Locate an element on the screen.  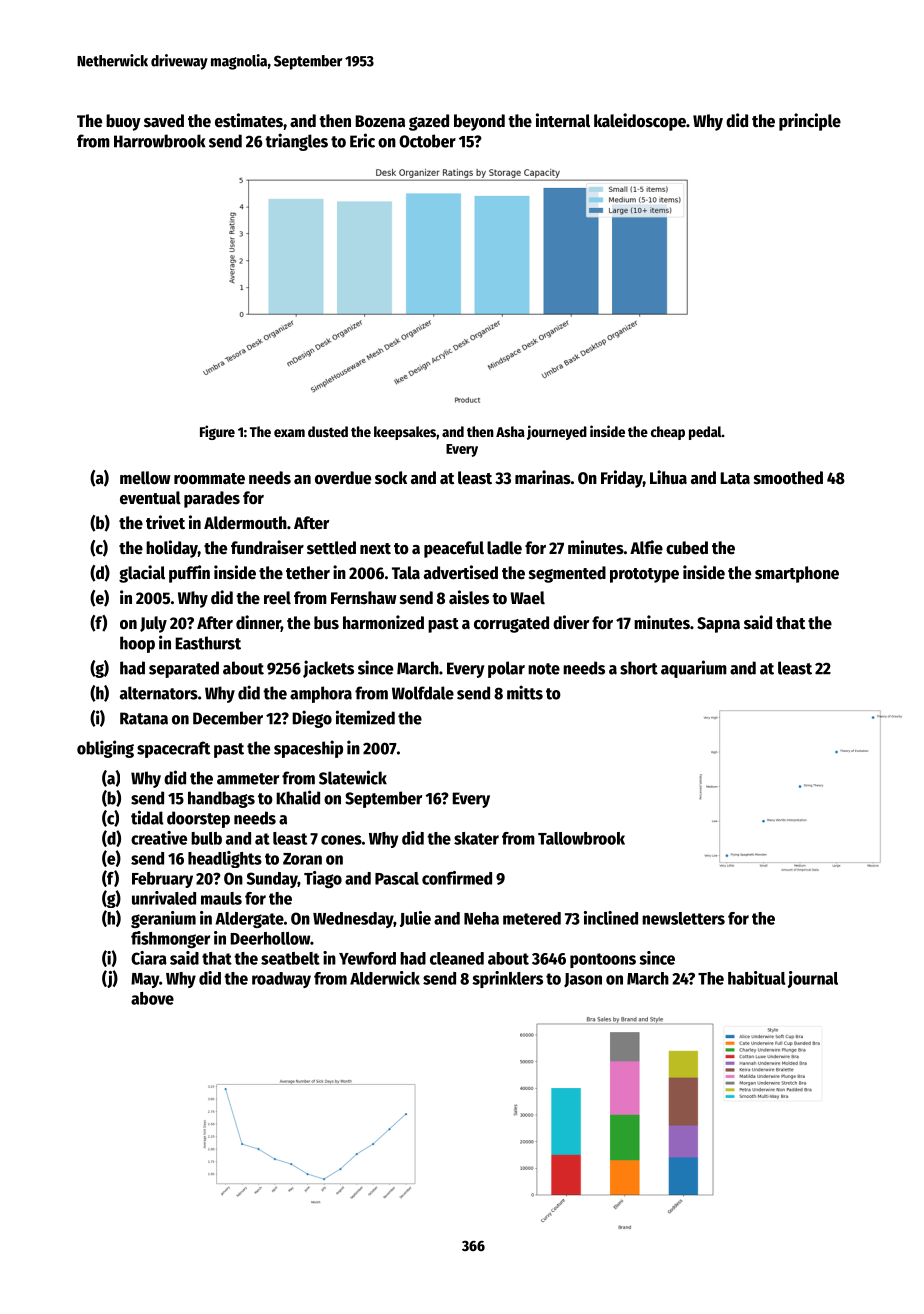
ladle is located at coordinates (504, 548).
